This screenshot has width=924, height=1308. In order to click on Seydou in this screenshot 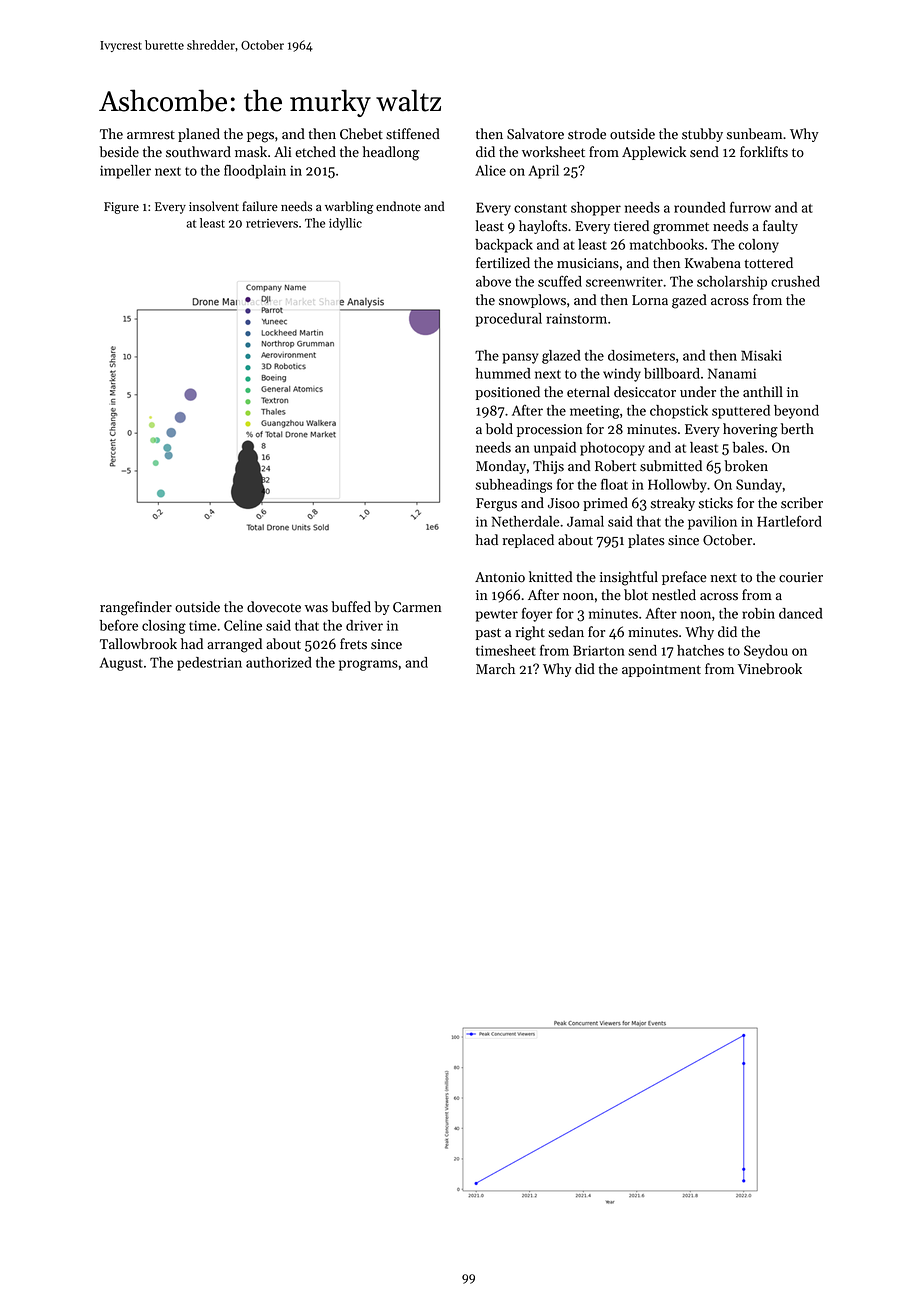, I will do `click(766, 652)`.
